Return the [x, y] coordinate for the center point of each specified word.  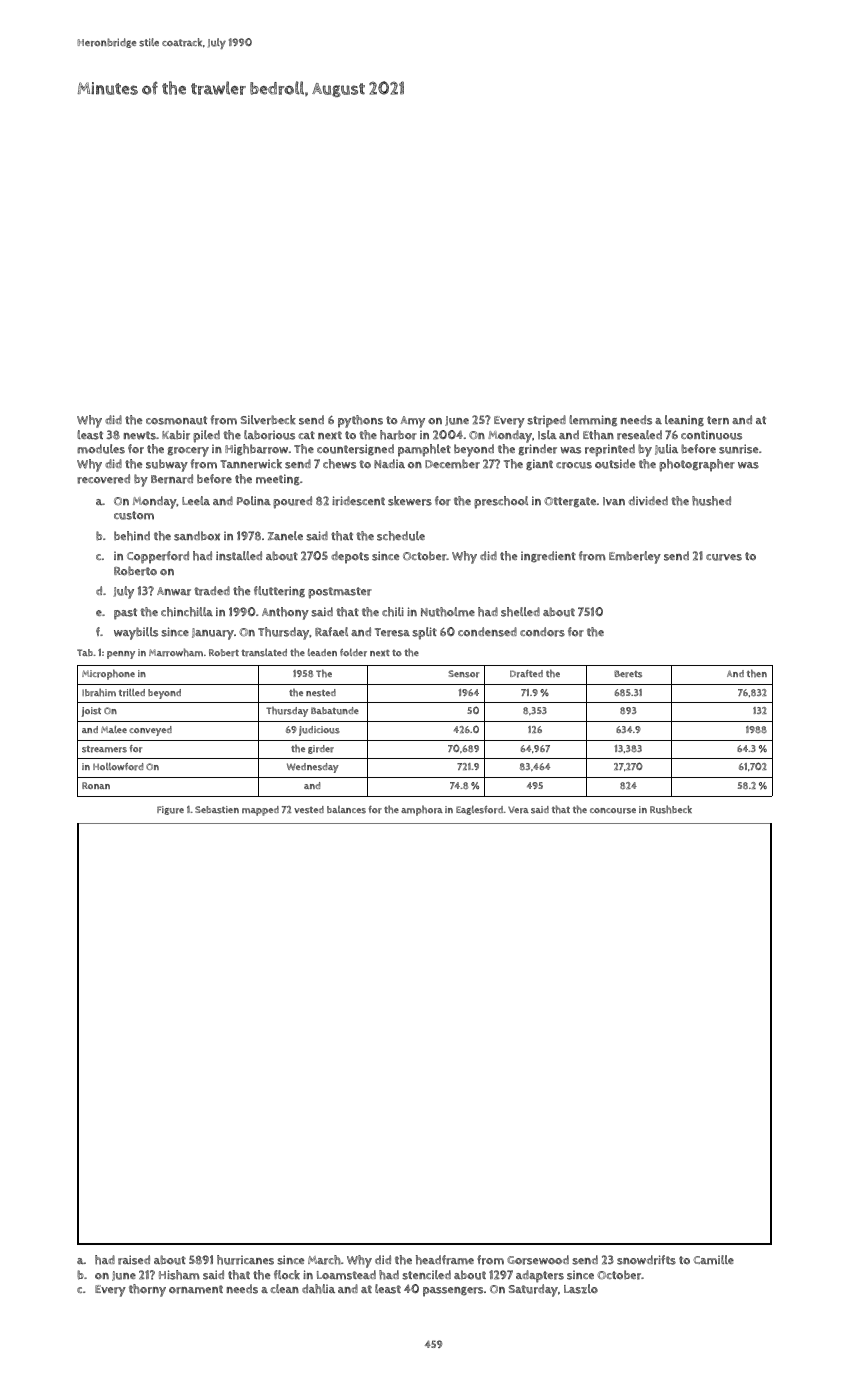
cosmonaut [176, 420]
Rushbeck [671, 809]
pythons [360, 421]
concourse [613, 811]
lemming [593, 421]
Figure [170, 810]
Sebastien [217, 810]
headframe [445, 1260]
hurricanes [245, 1260]
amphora [422, 810]
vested [309, 810]
